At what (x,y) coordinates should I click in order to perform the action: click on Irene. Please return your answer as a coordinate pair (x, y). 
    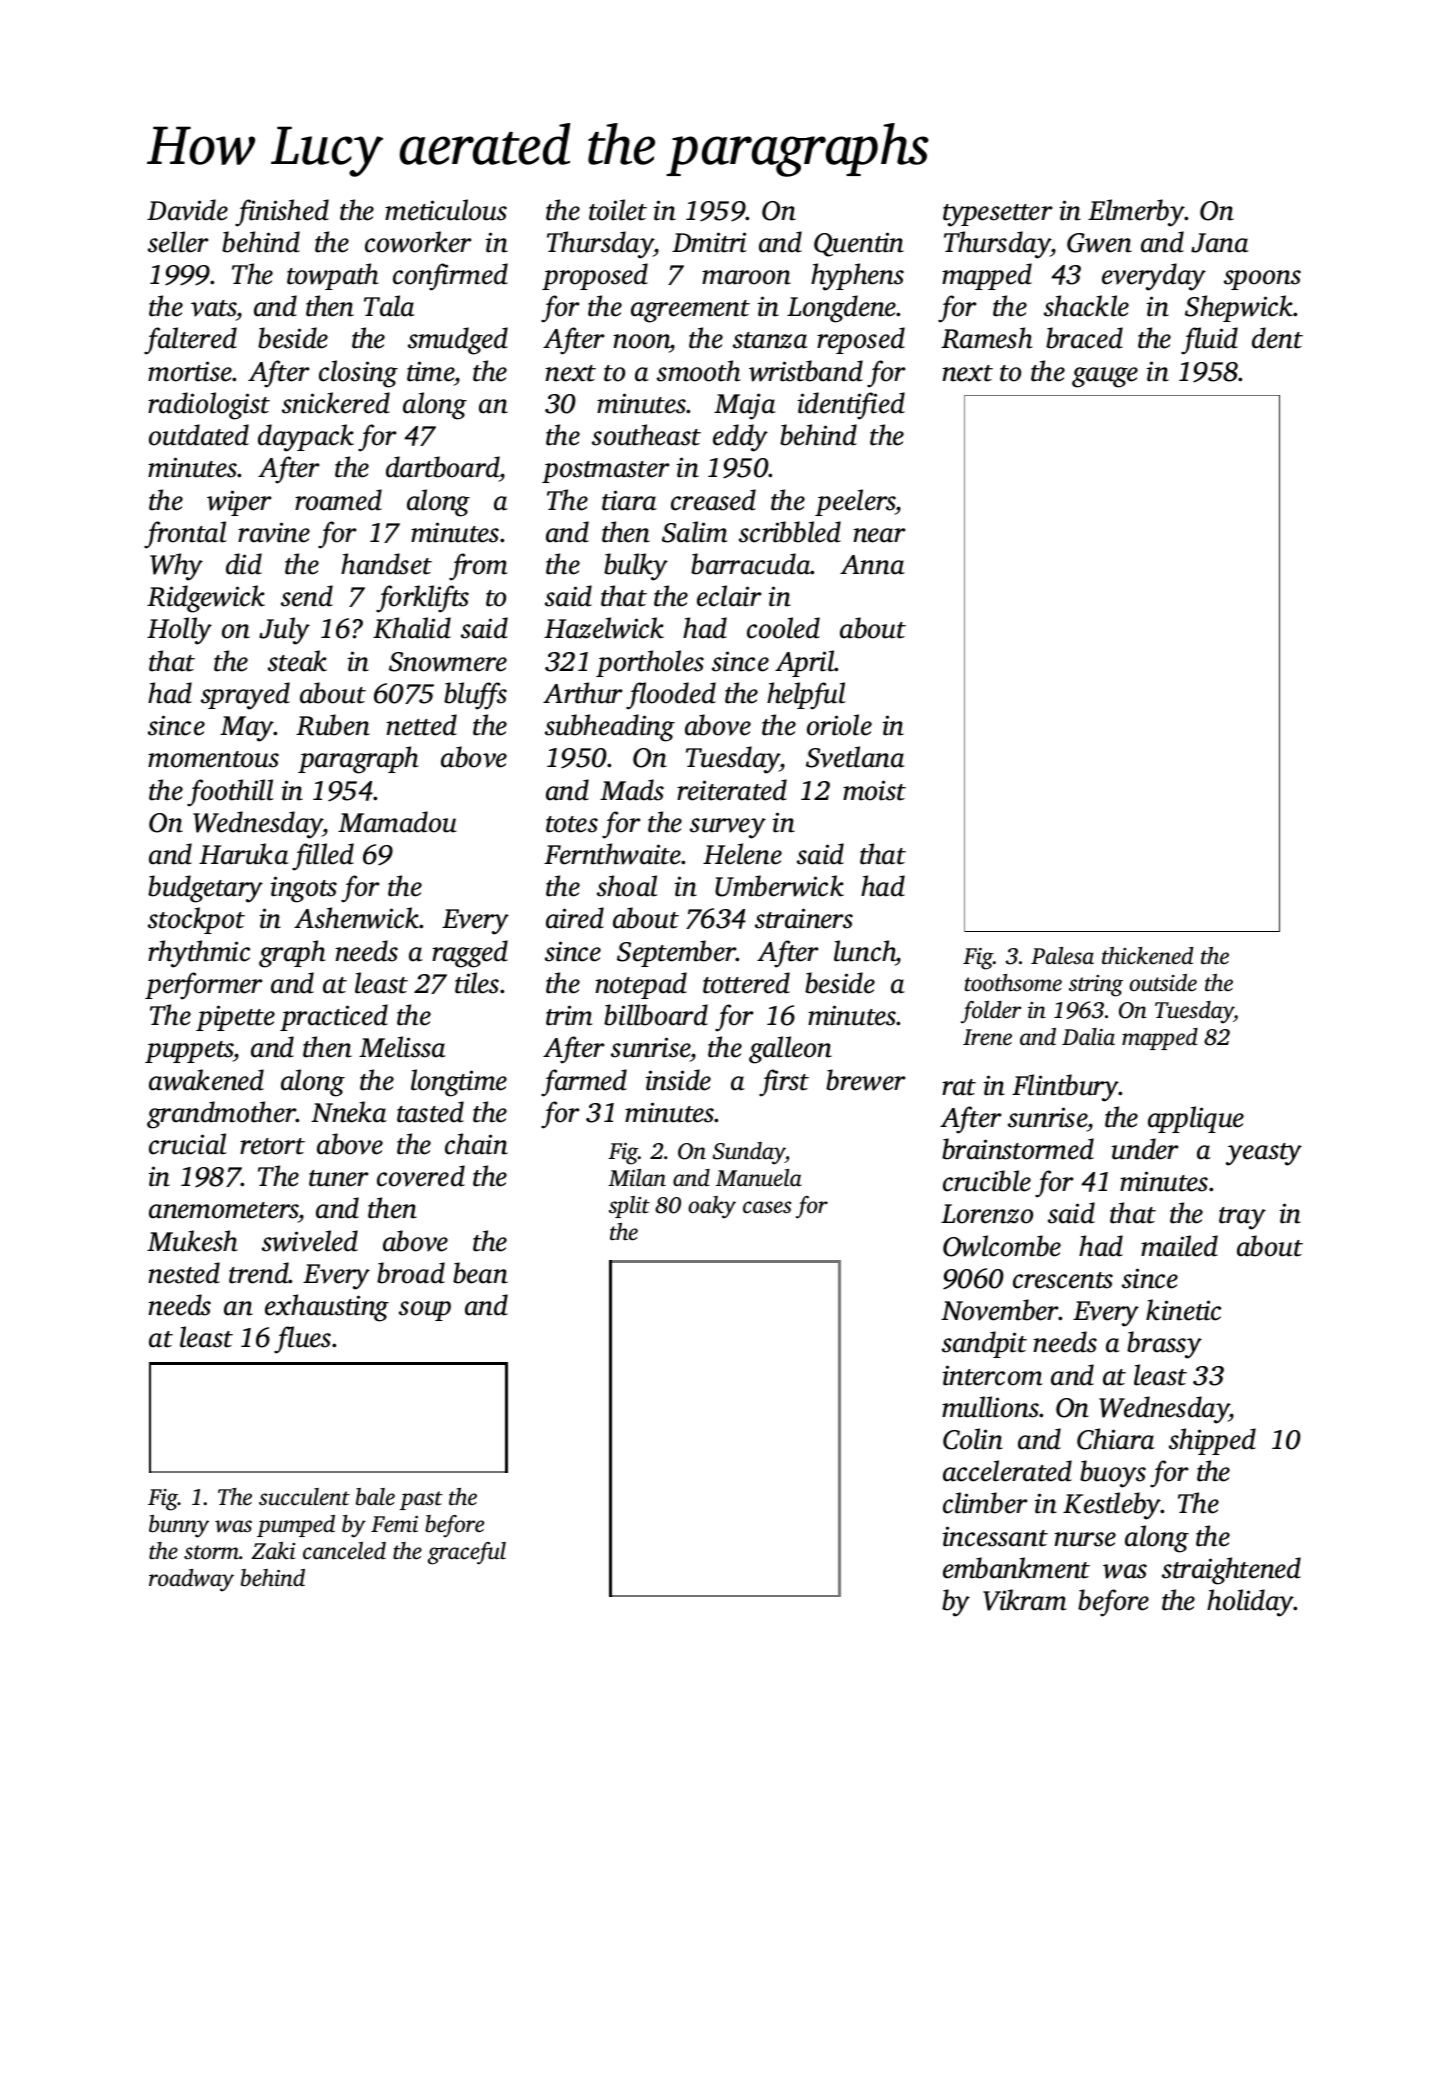
    Looking at the image, I should click on (987, 1037).
